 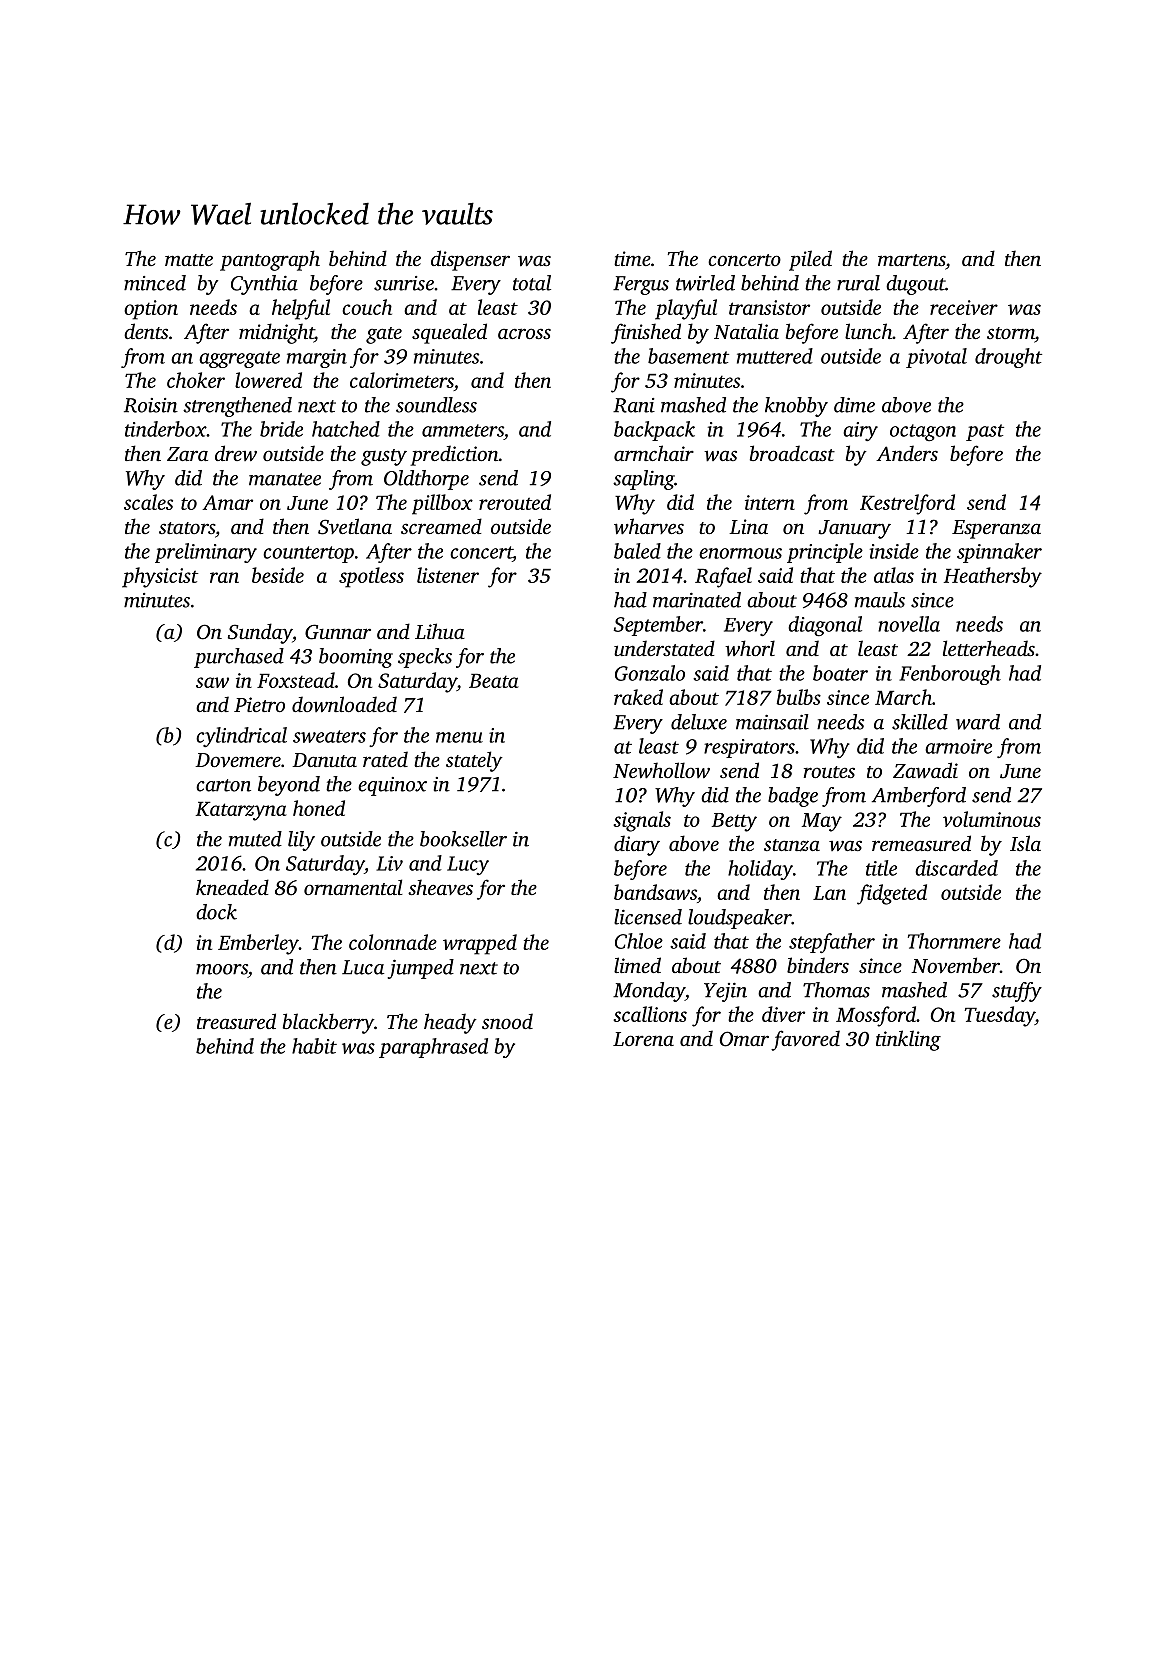 I want to click on blackberry, so click(x=328, y=1023).
